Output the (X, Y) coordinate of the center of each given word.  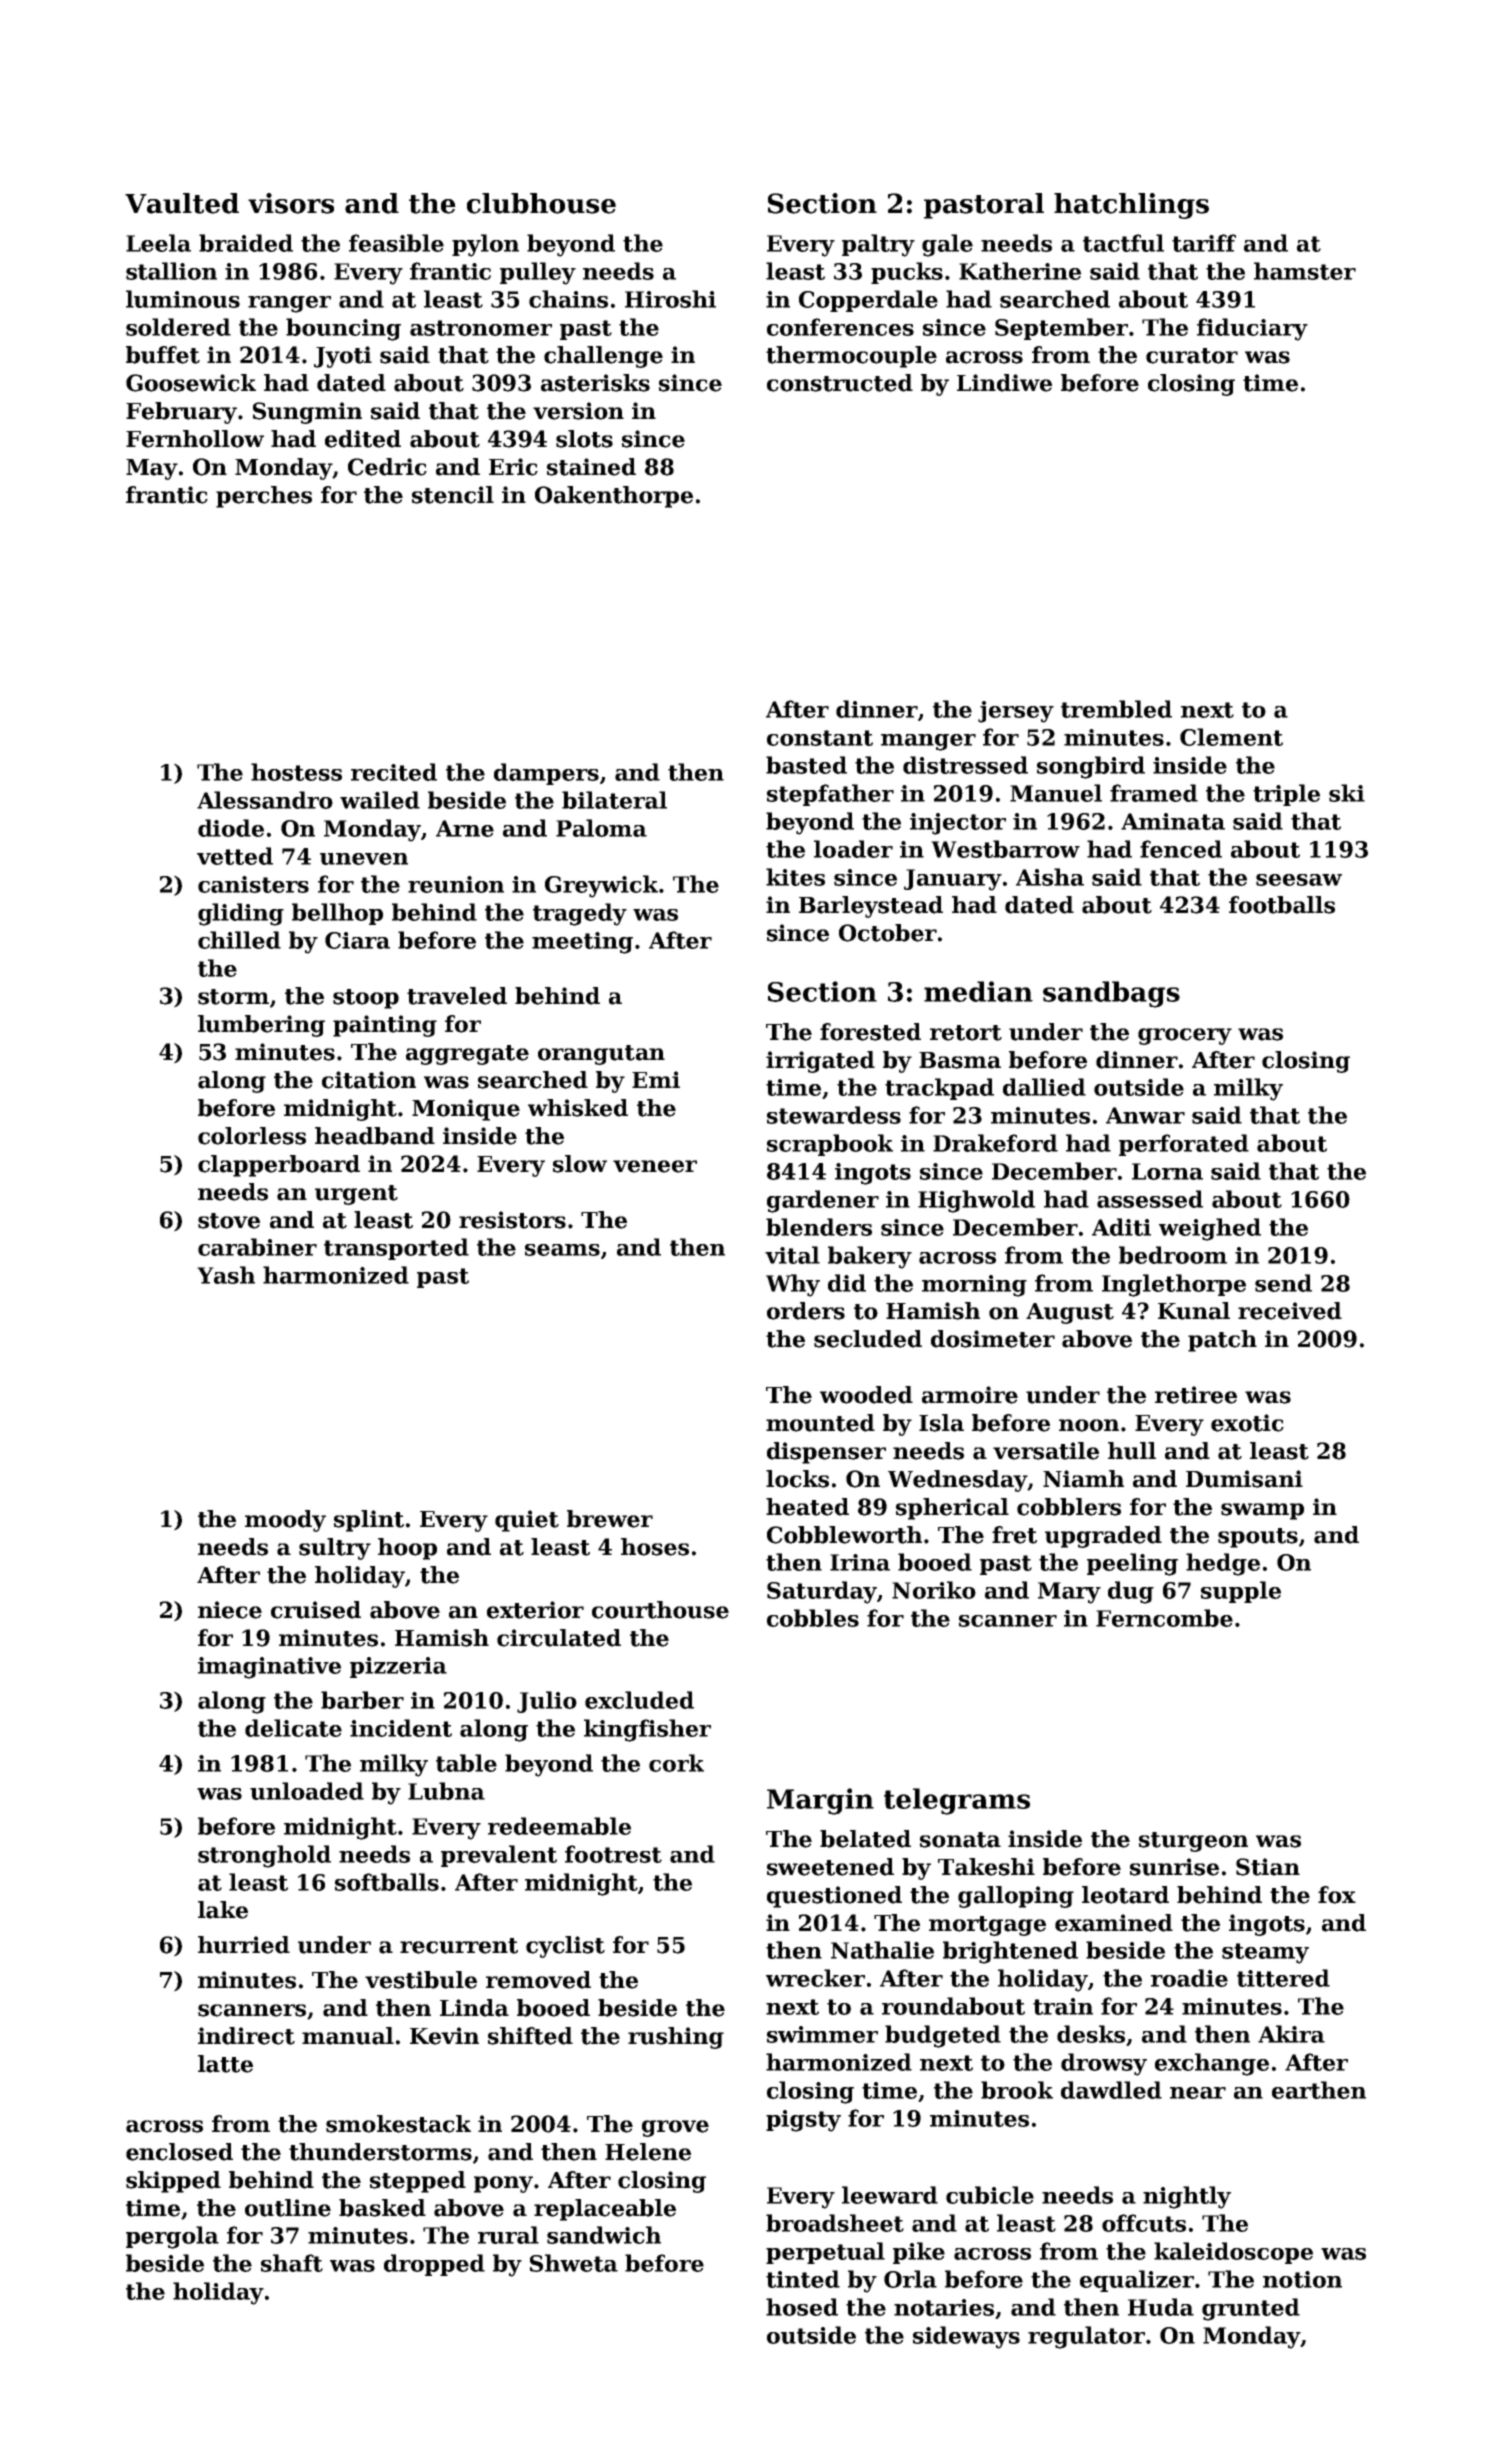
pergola (172, 2237)
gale (947, 245)
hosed (802, 2307)
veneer (655, 1166)
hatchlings (1131, 206)
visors (291, 203)
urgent (356, 1195)
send (1283, 1283)
